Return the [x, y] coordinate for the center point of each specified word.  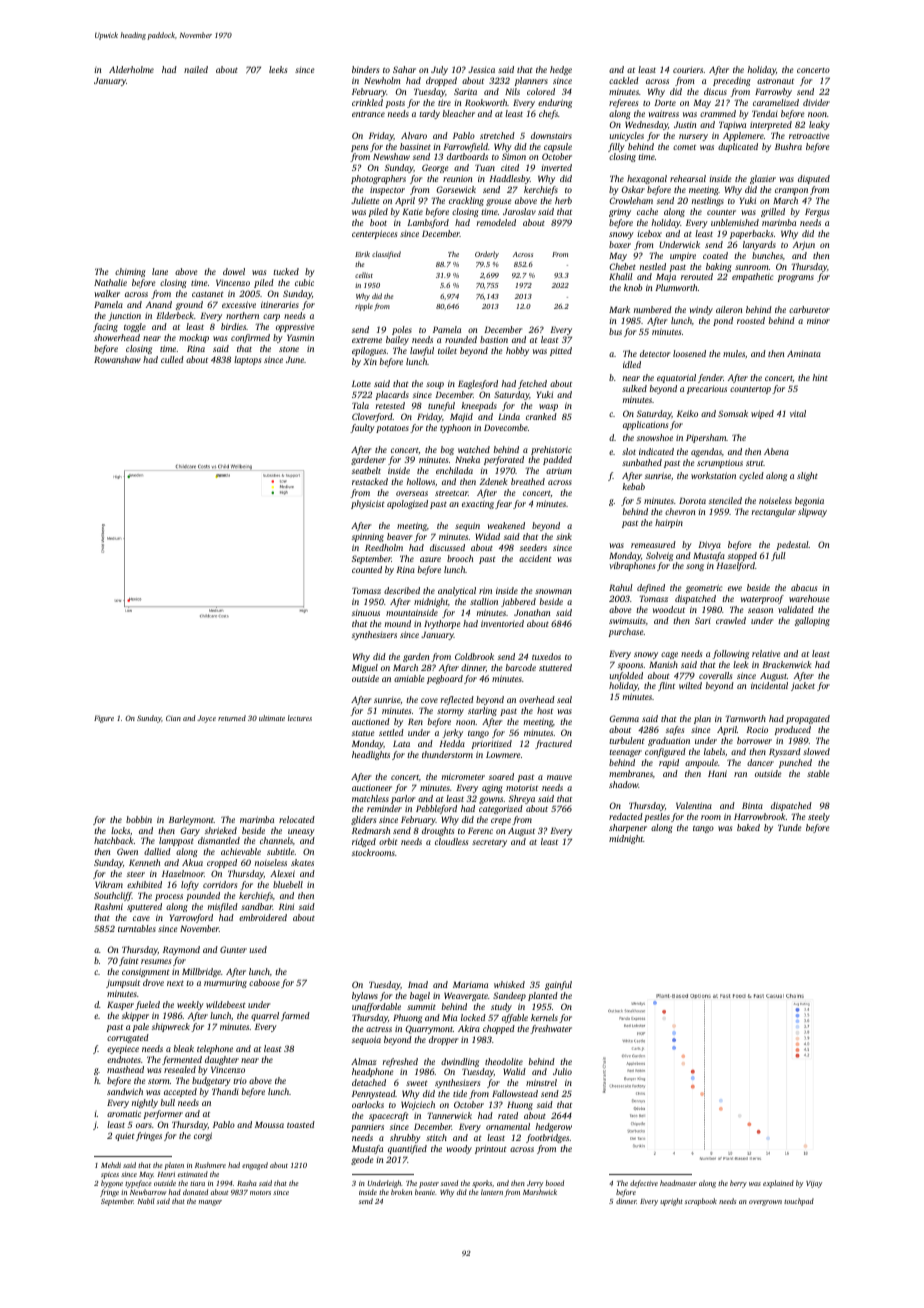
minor [818, 320]
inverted [556, 167]
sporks [482, 1184]
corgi [203, 1136]
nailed [196, 69]
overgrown [765, 1203]
